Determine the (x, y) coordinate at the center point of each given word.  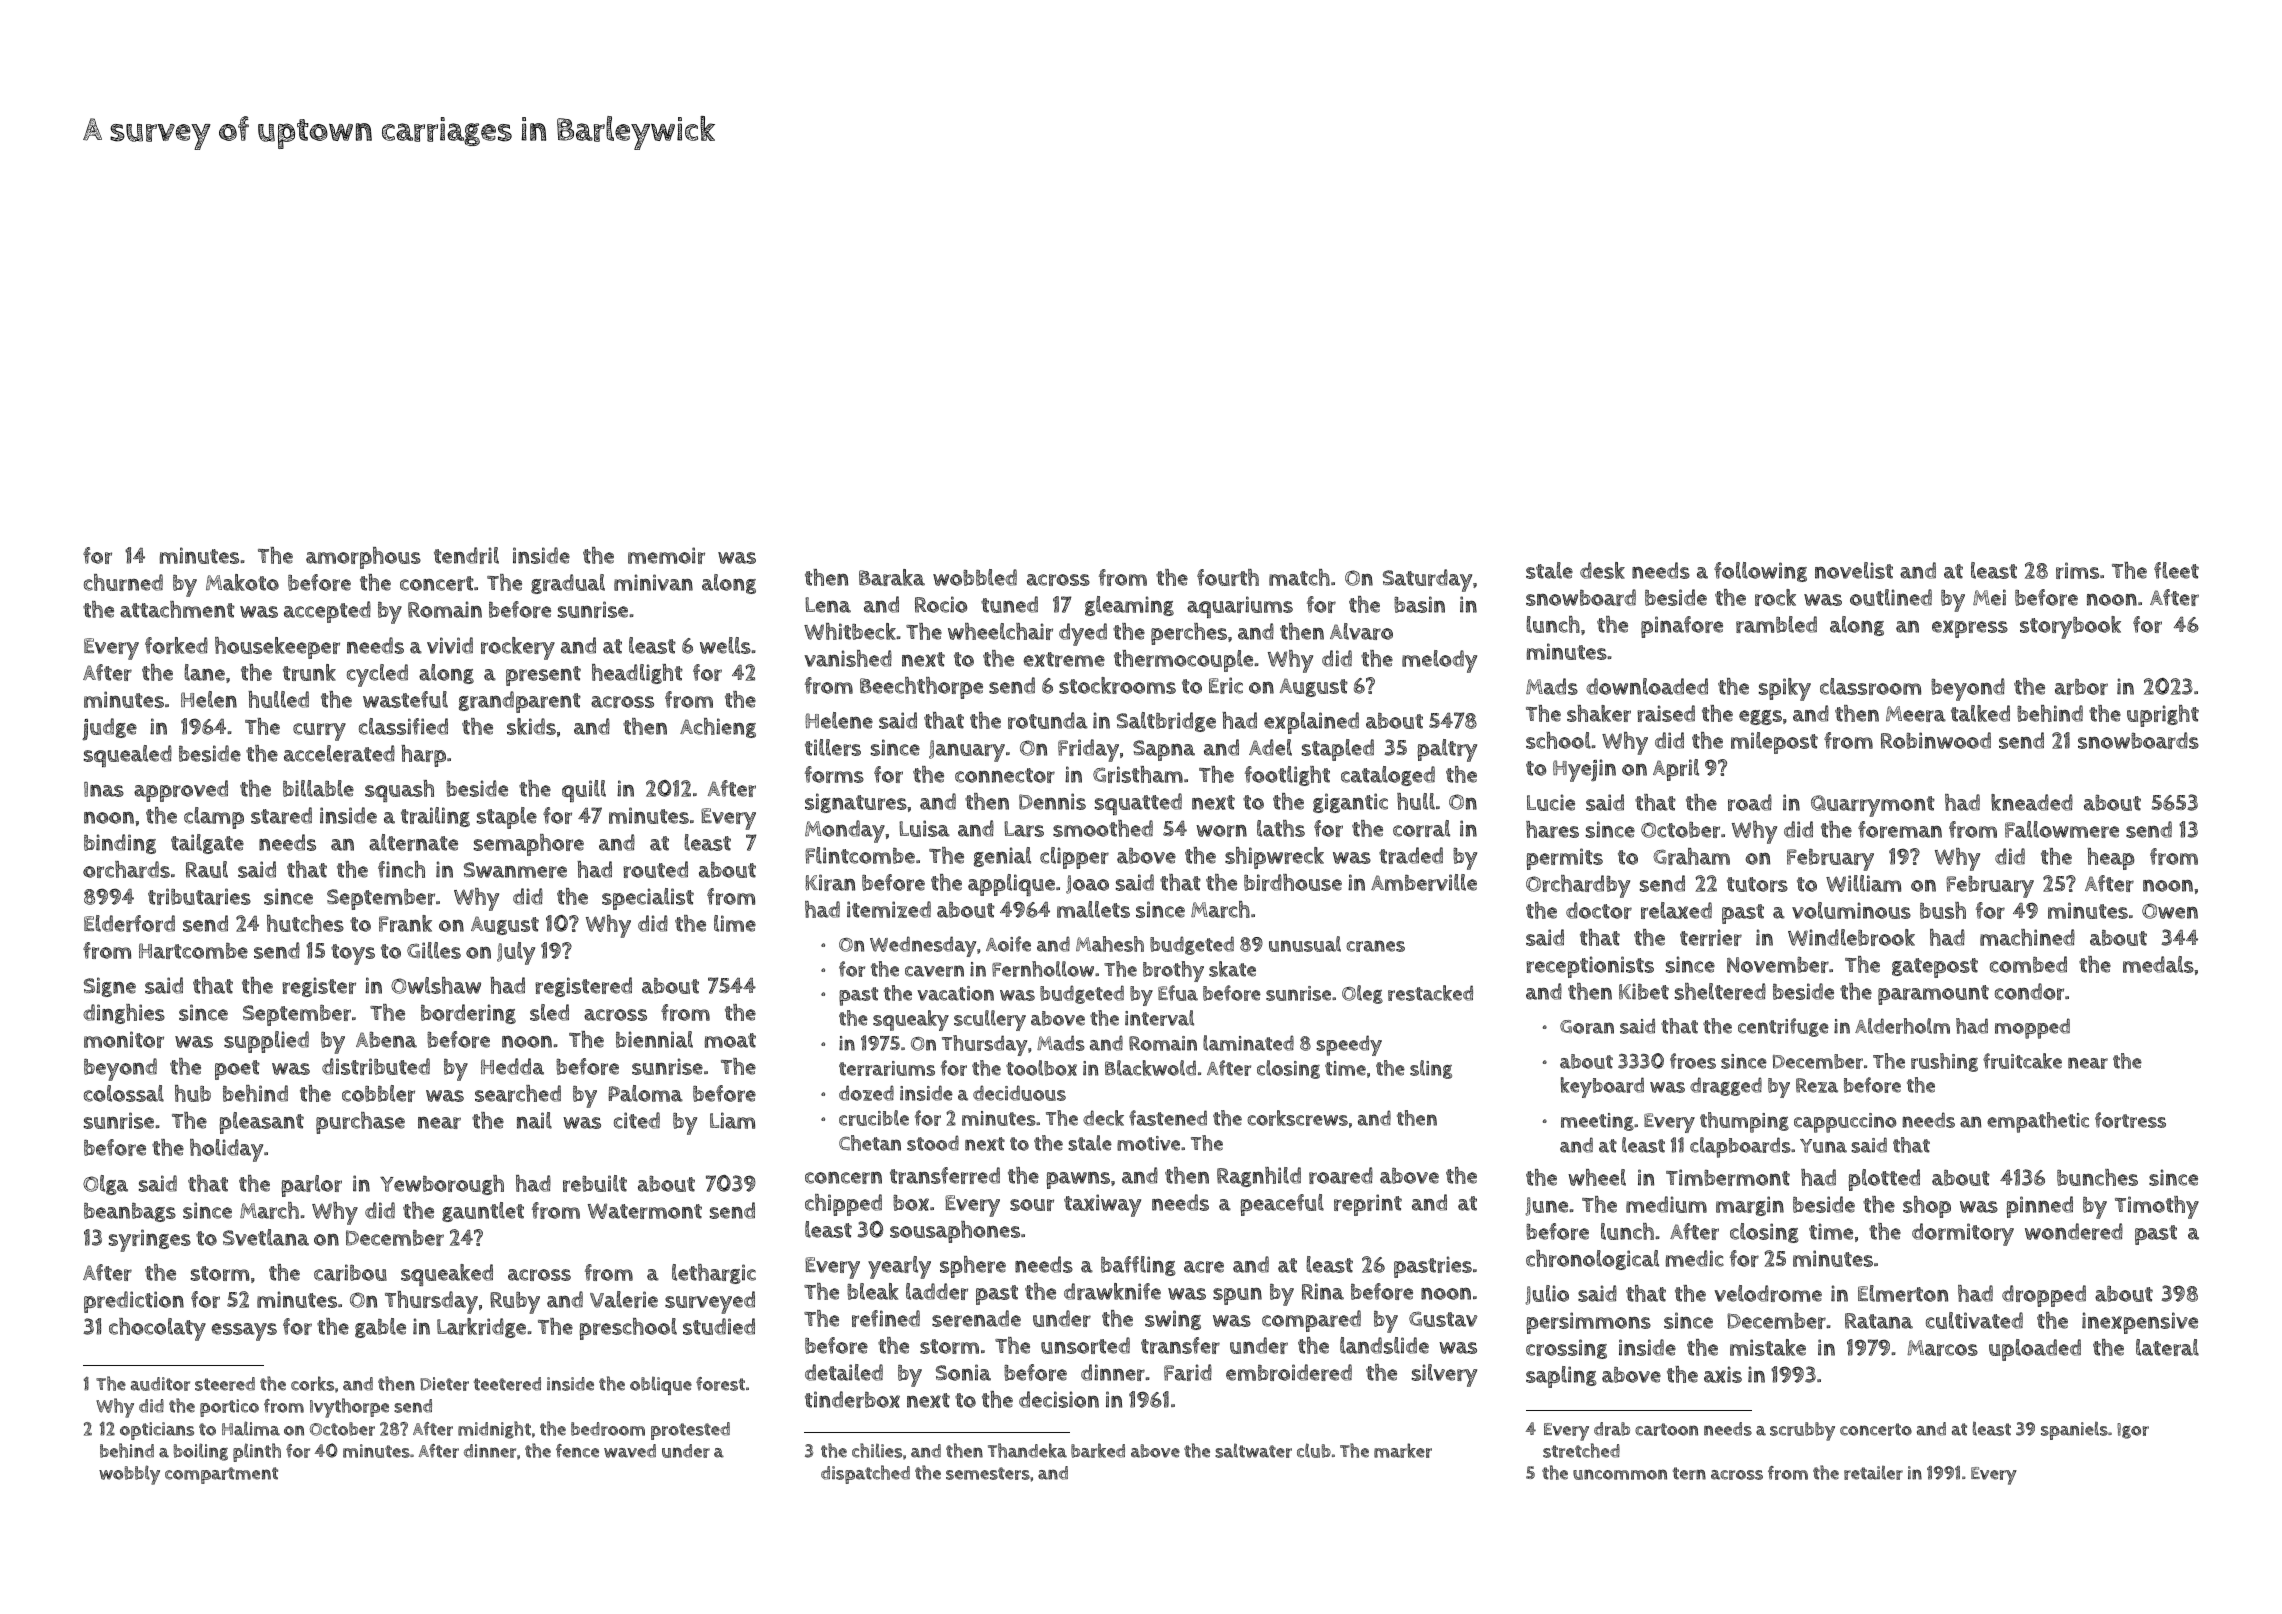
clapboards (1740, 1147)
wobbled (975, 577)
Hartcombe (193, 951)
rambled (1776, 624)
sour (1032, 1205)
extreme (1064, 659)
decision (1059, 1399)
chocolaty (157, 1329)
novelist (1854, 570)
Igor (2133, 1431)
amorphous (363, 558)
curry (319, 732)
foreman (1900, 829)
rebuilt (595, 1183)
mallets (1093, 909)
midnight (494, 1430)
